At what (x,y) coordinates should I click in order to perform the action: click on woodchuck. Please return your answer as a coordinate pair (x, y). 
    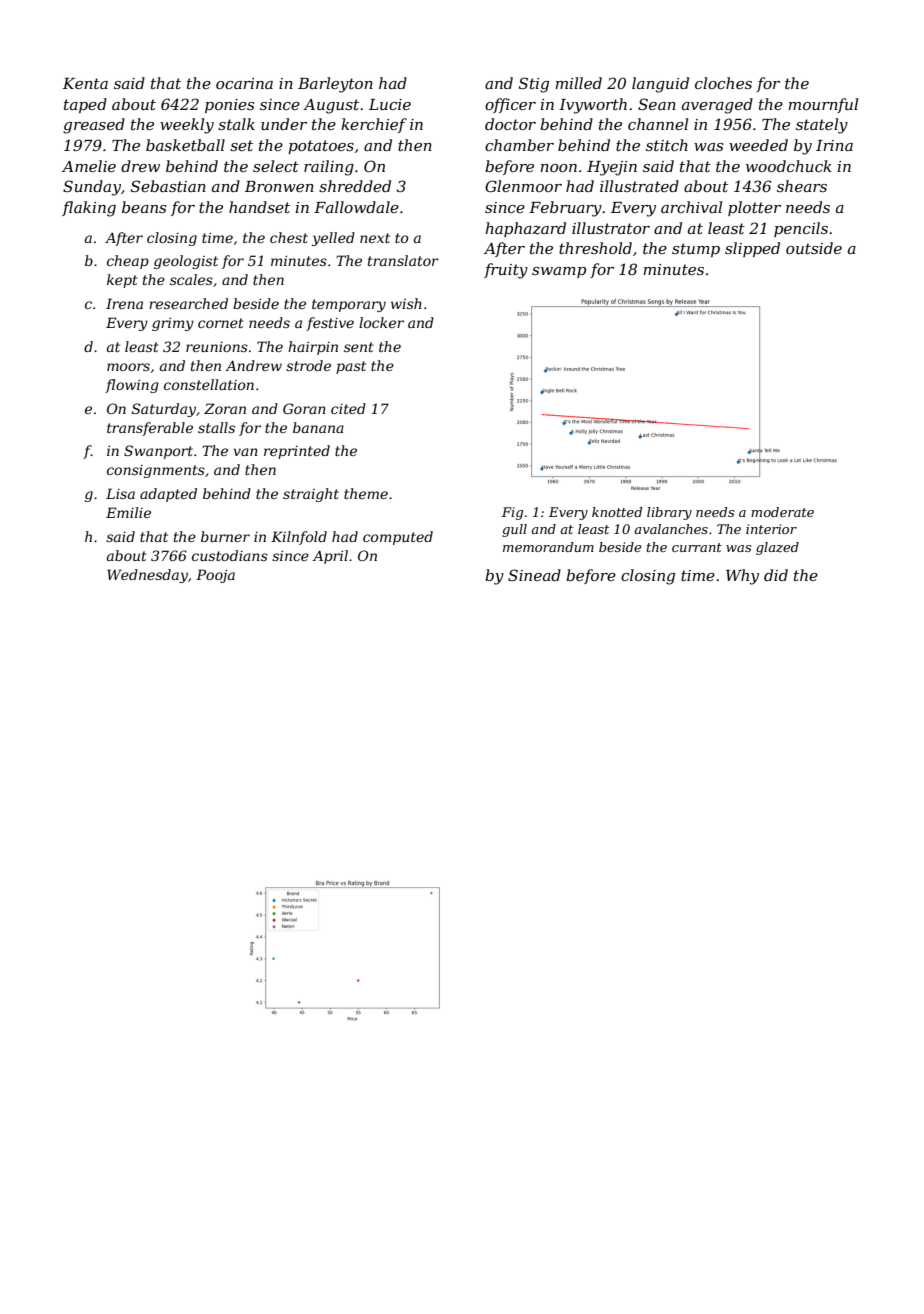
    Looking at the image, I should click on (789, 166).
